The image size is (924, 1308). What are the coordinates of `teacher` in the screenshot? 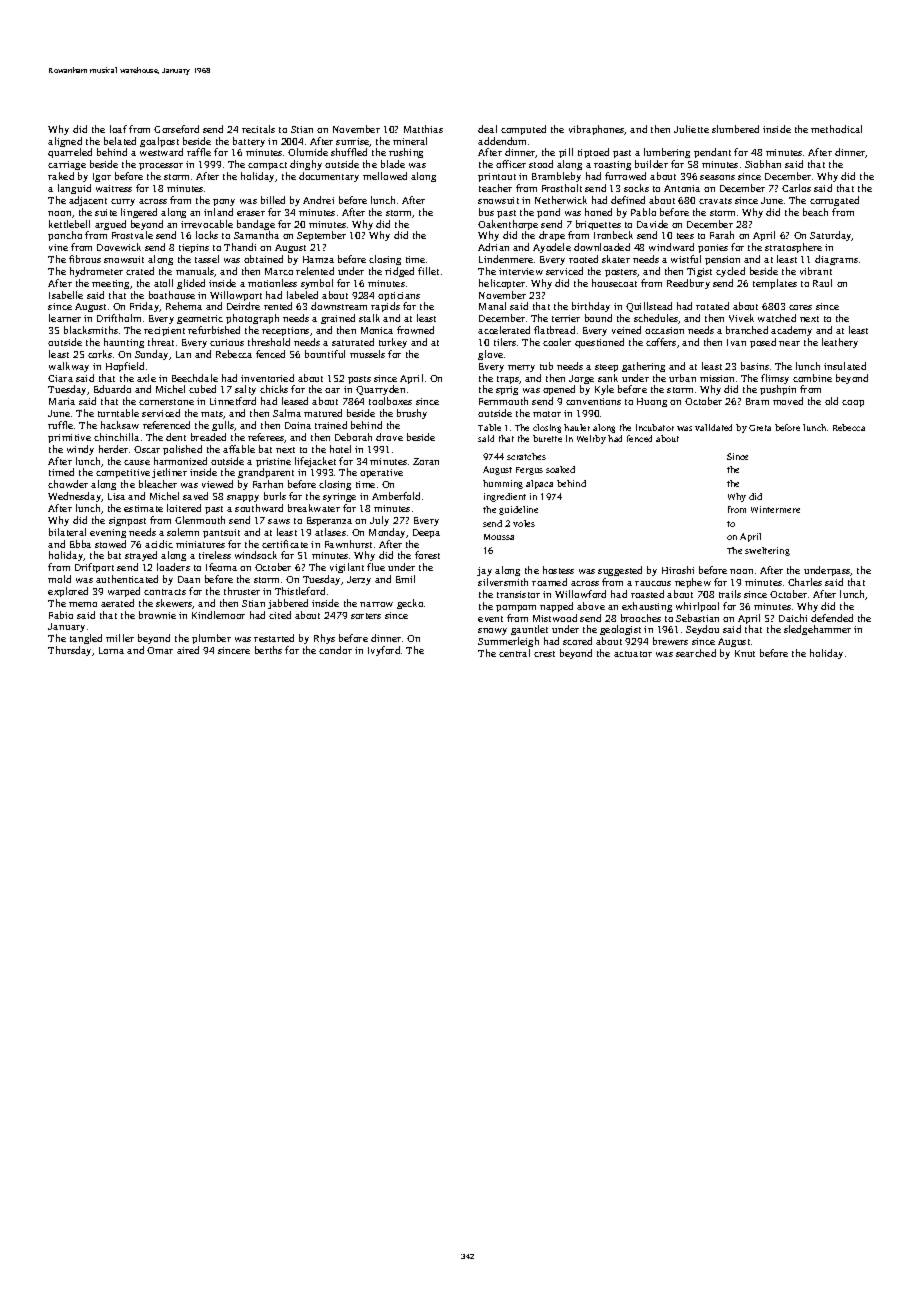 It's located at (495, 188).
